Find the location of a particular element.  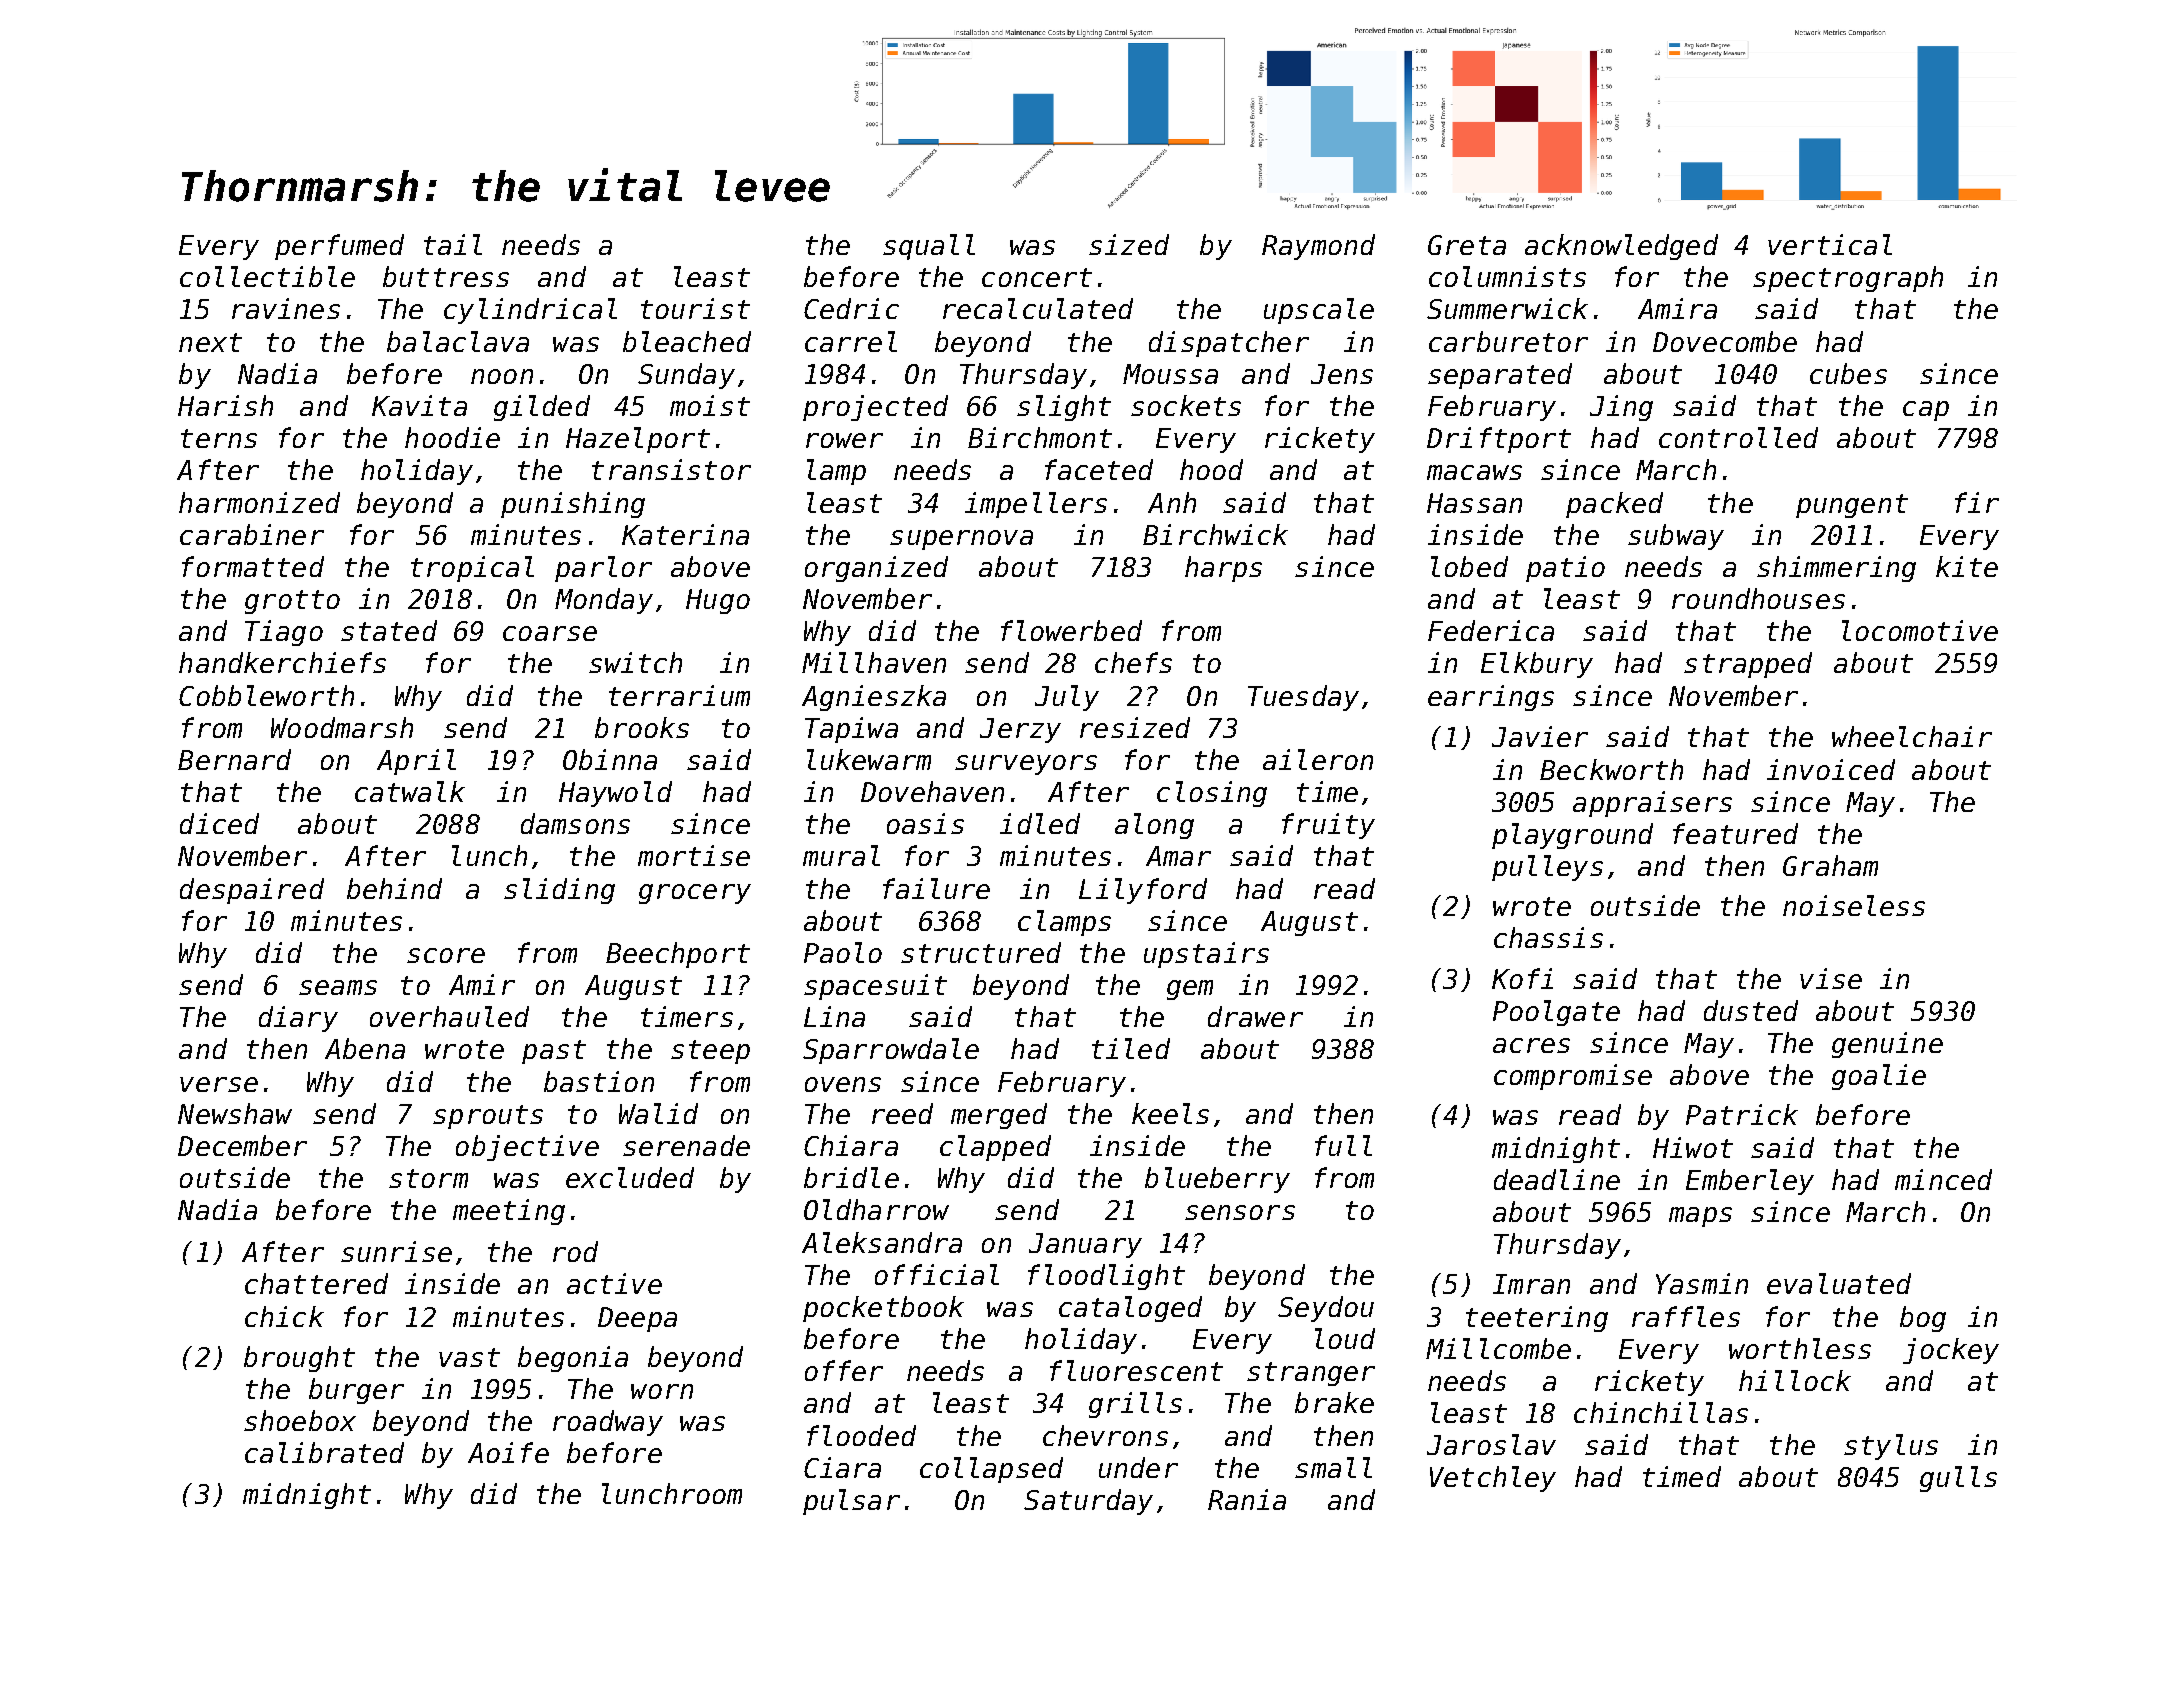

Dovehaven is located at coordinates (932, 791).
